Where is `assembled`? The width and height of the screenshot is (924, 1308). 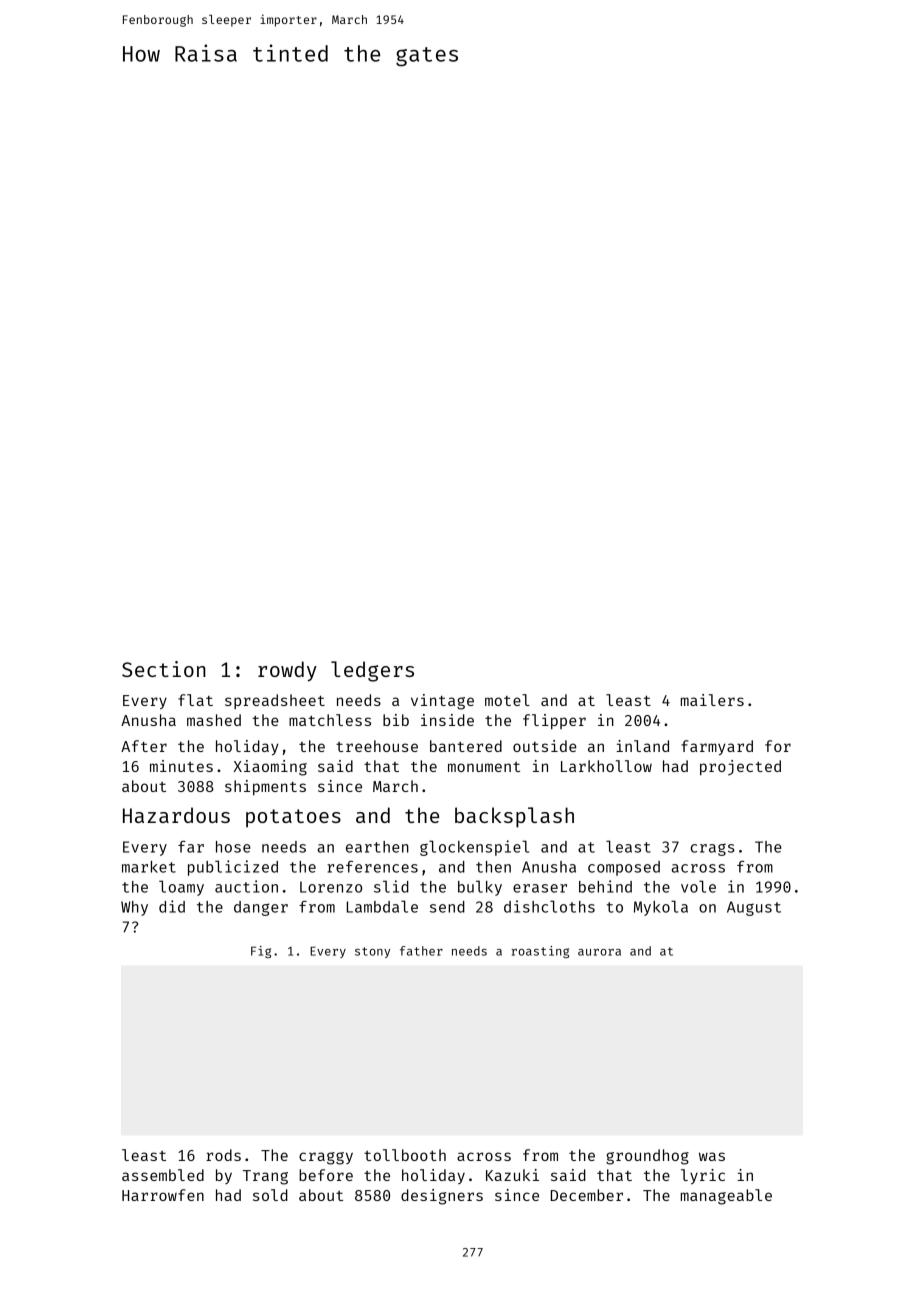 assembled is located at coordinates (163, 1175).
